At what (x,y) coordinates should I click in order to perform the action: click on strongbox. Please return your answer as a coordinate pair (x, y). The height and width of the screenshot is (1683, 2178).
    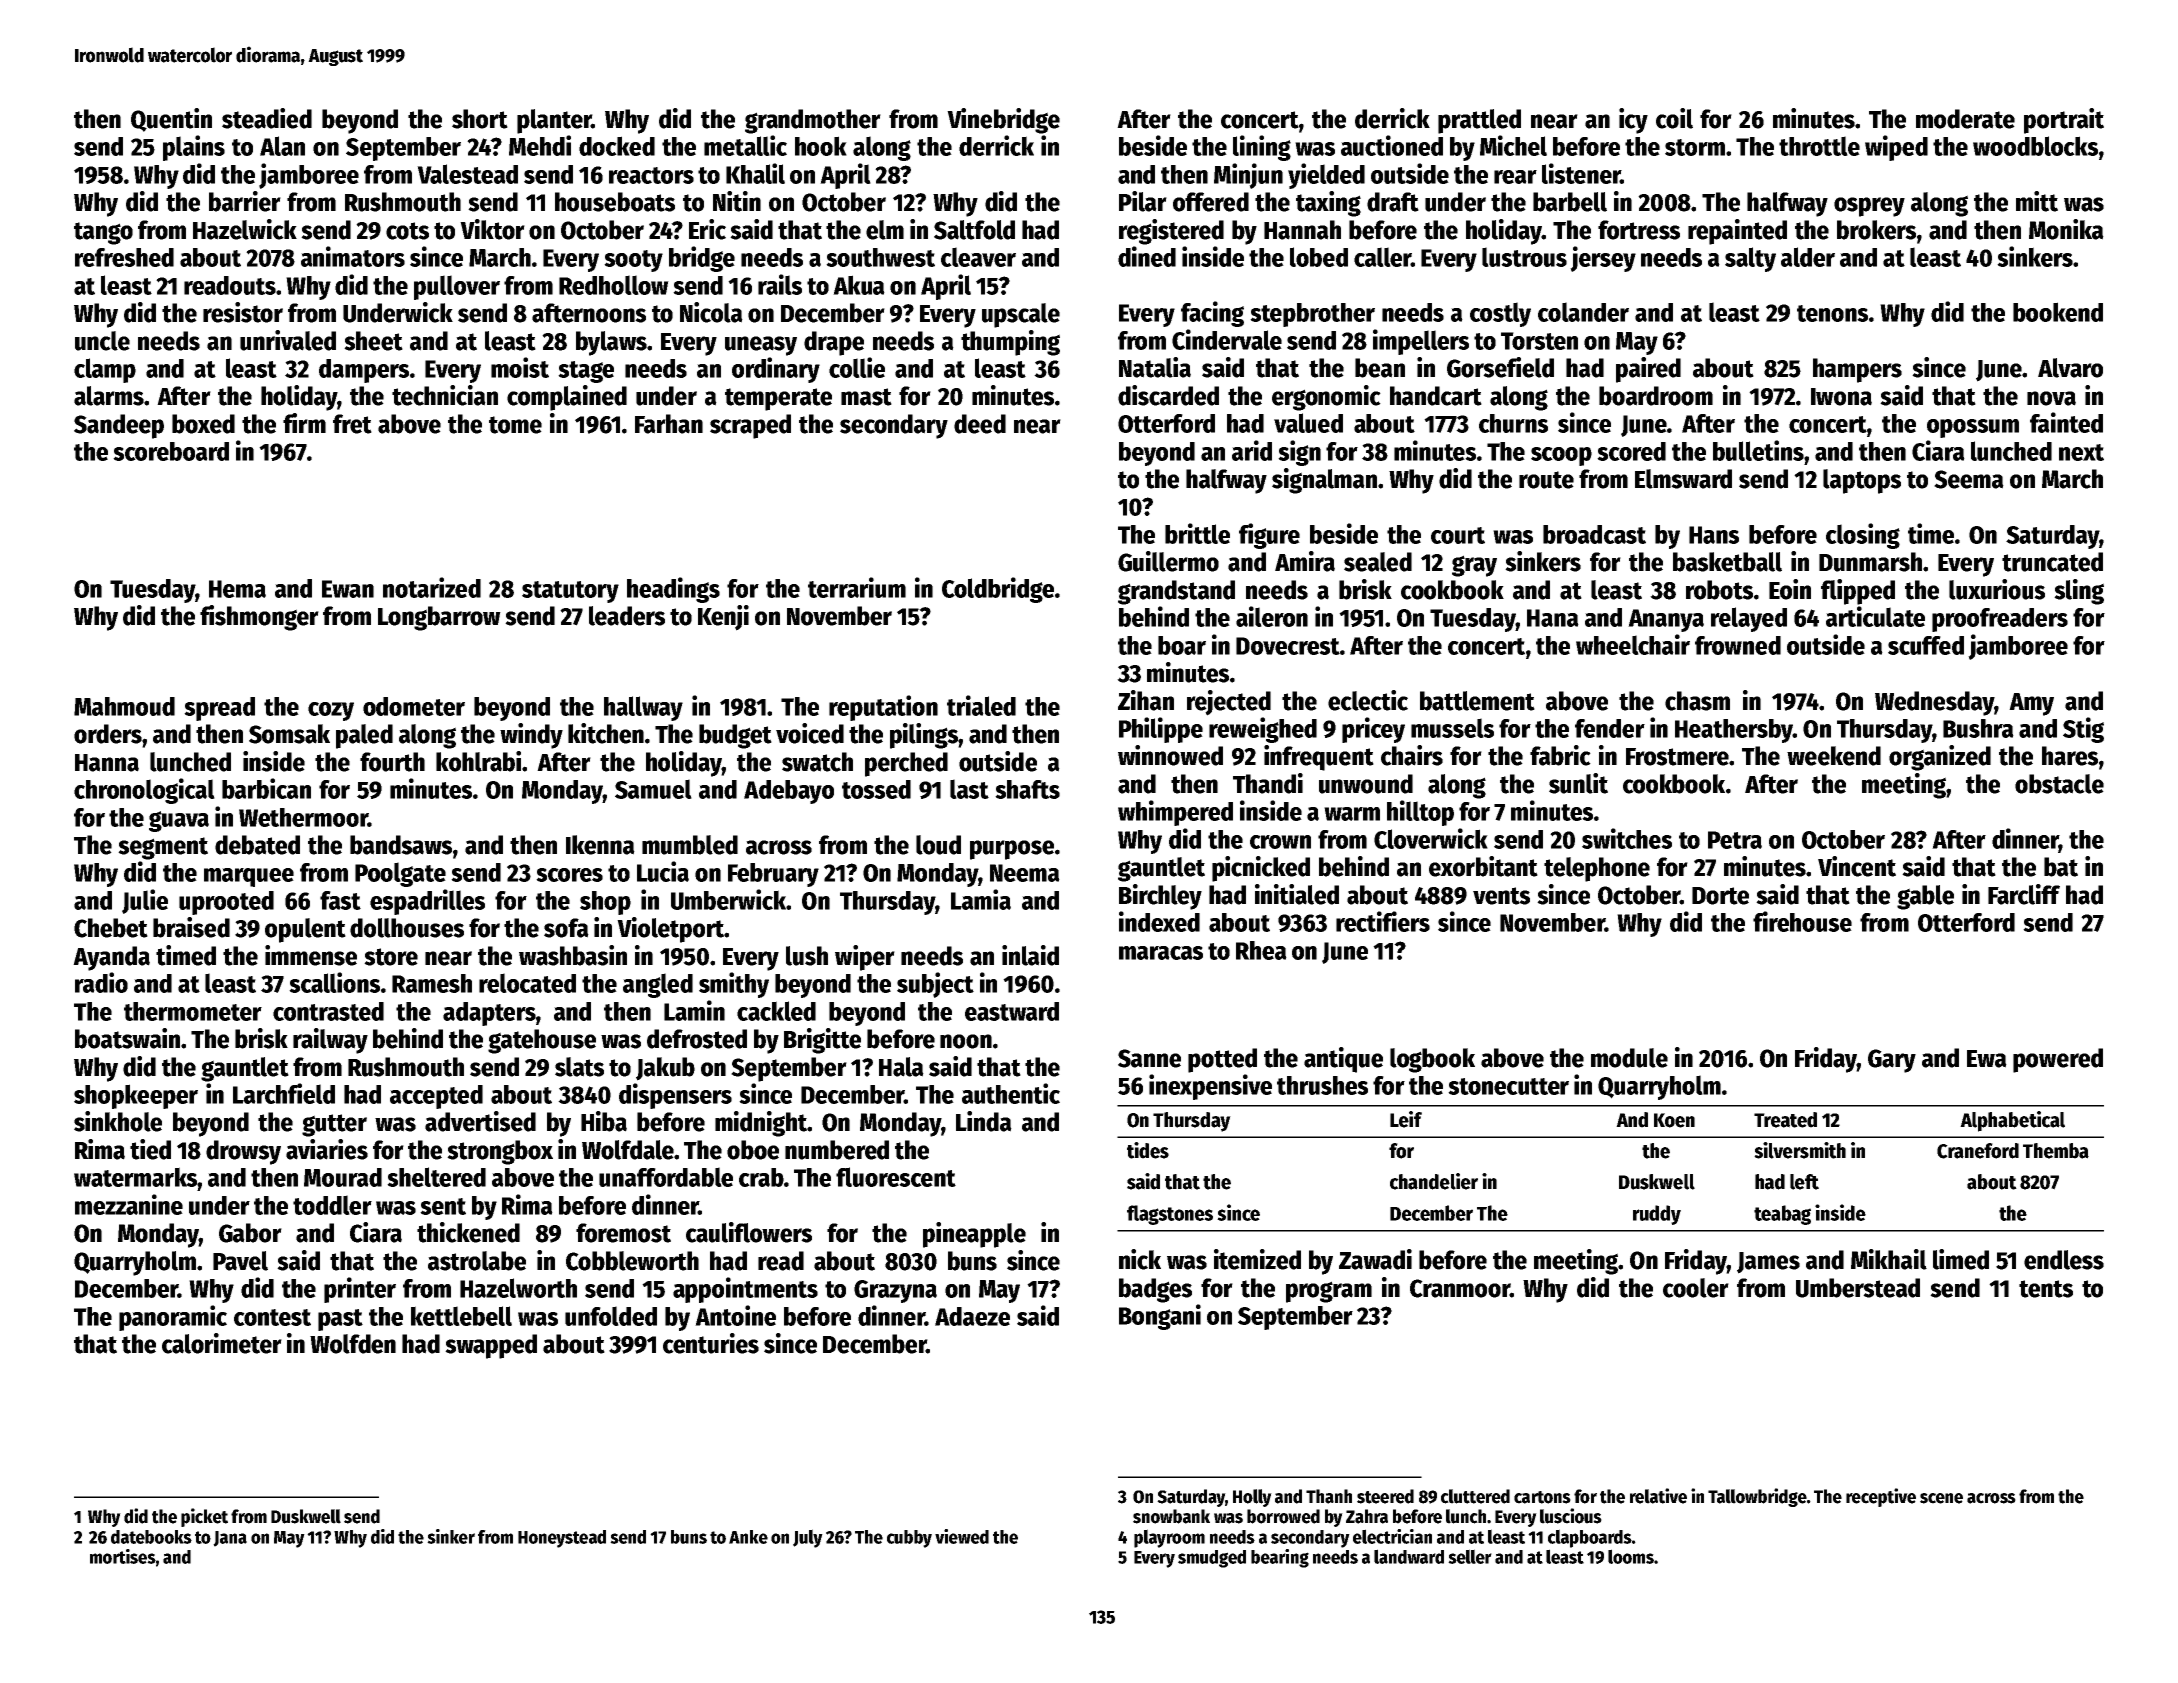
    Looking at the image, I should click on (500, 1152).
